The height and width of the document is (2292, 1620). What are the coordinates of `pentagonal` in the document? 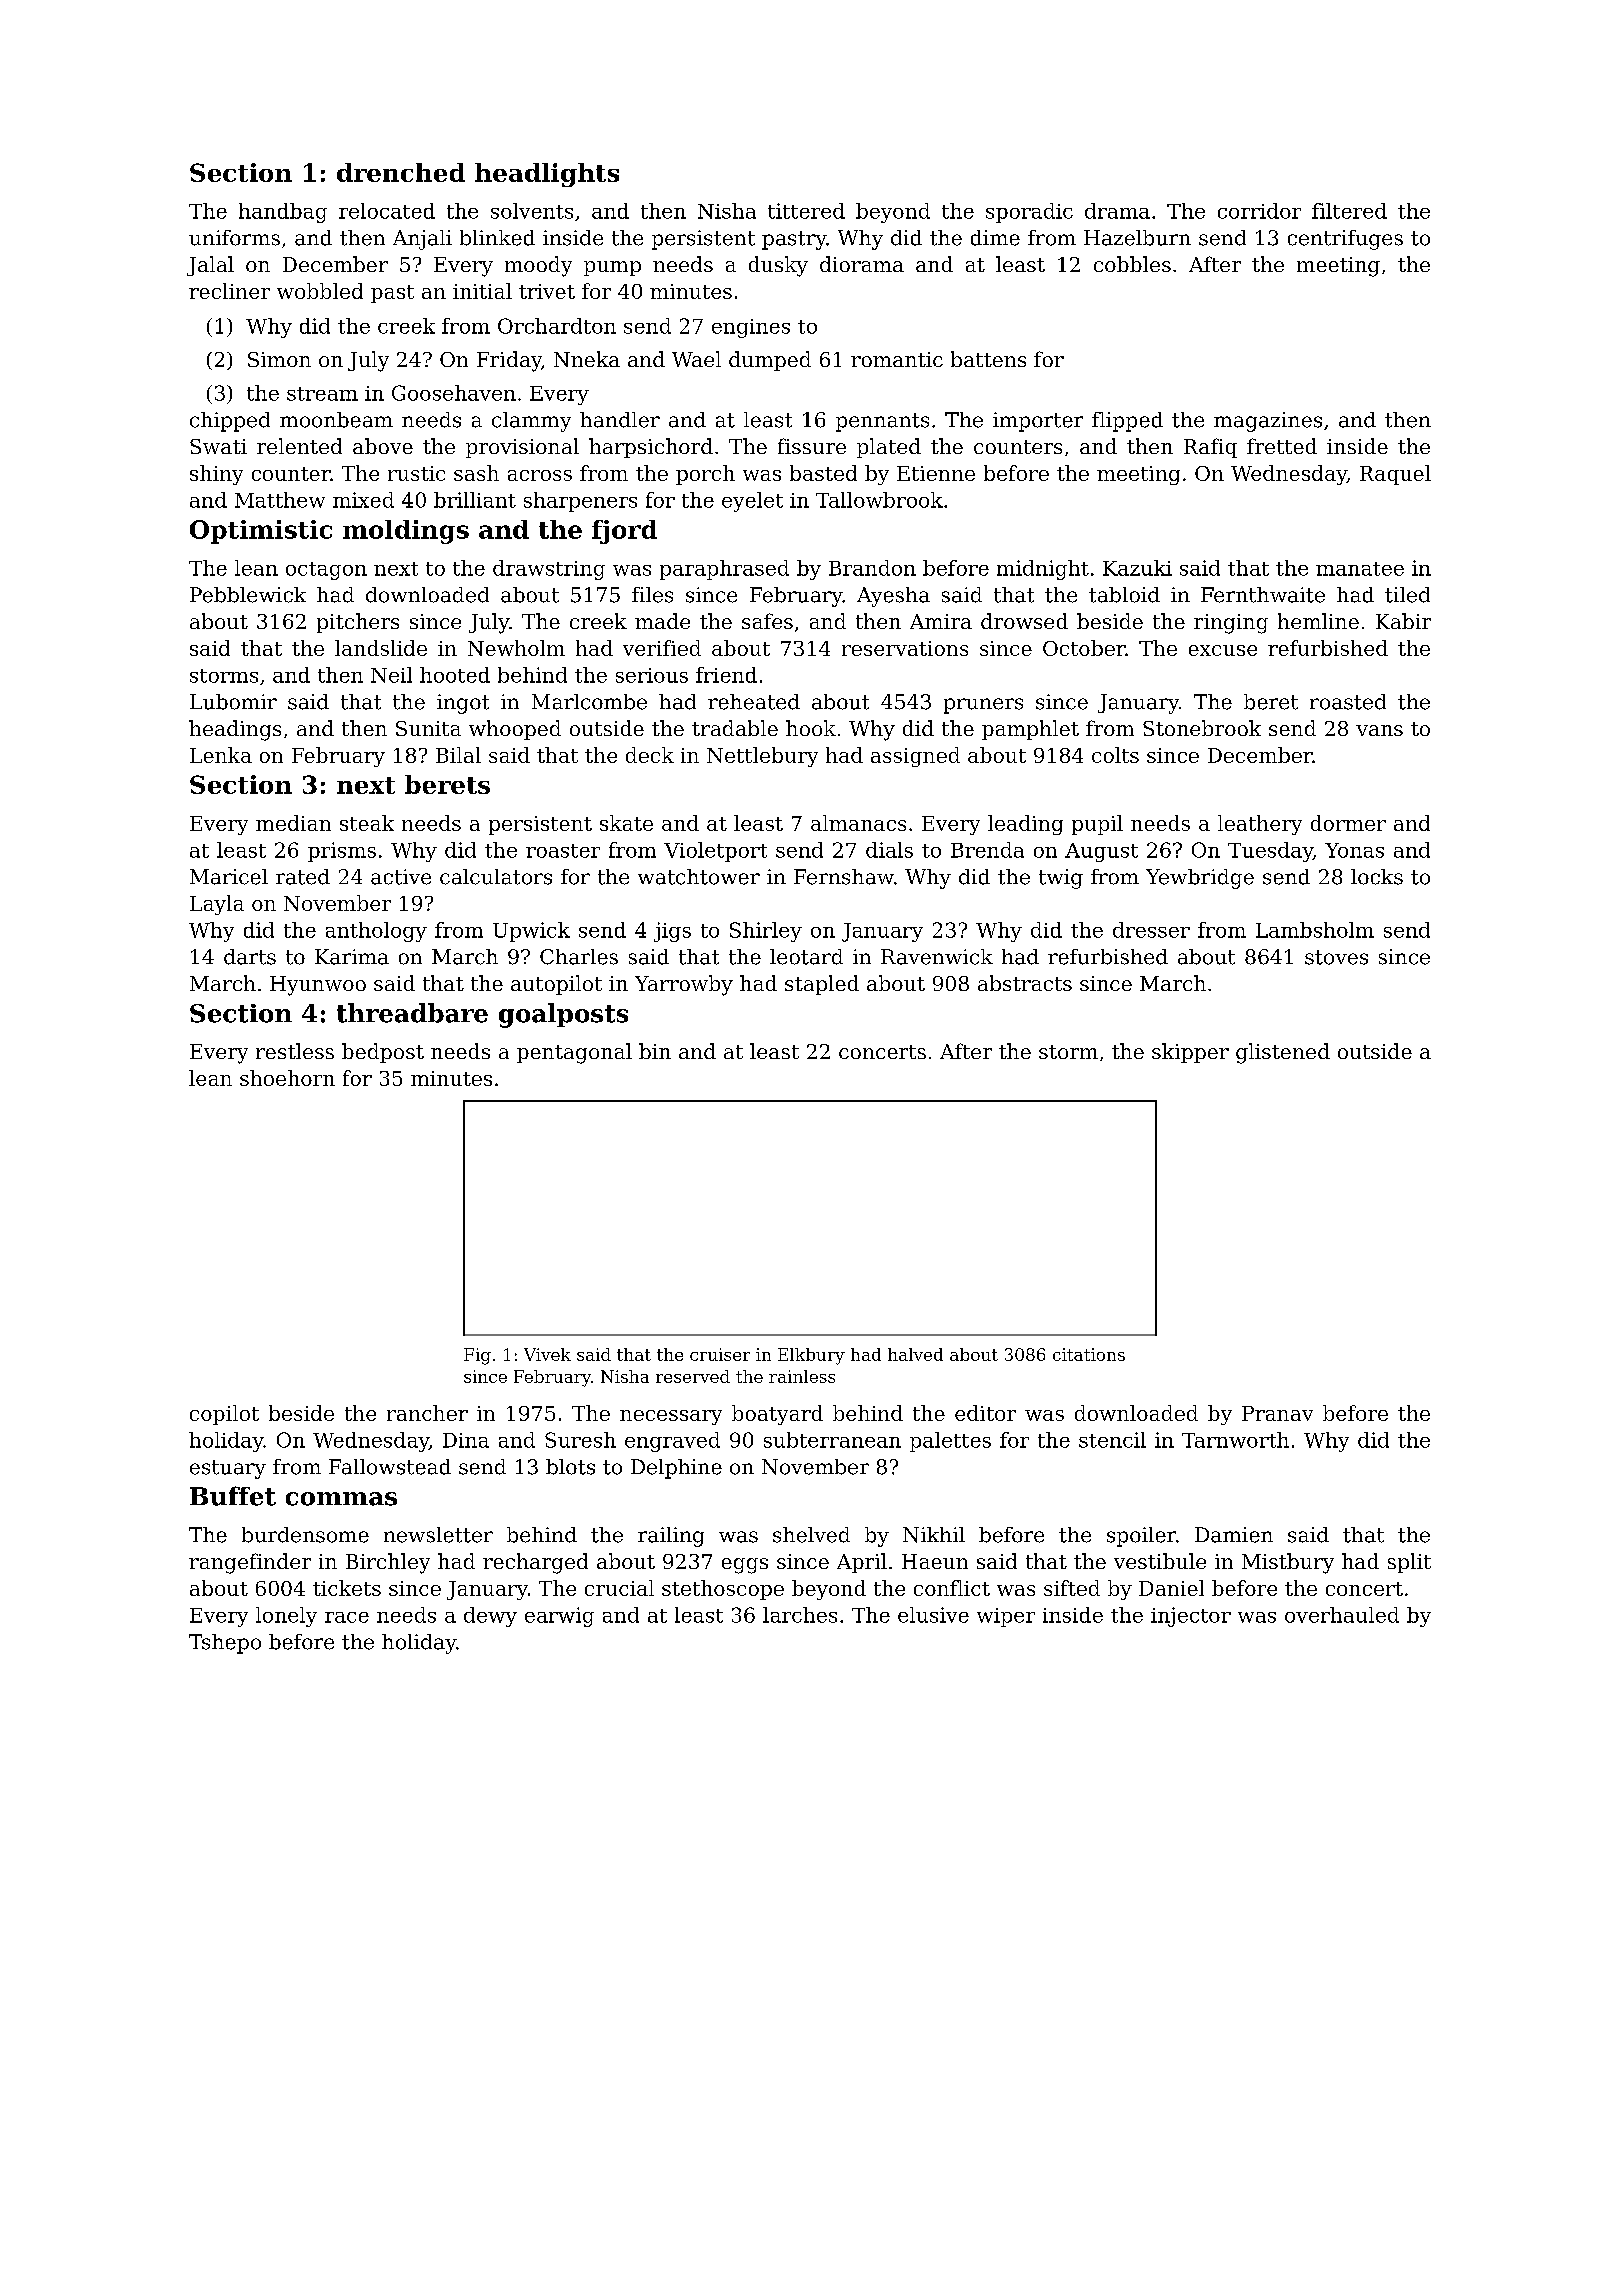 It's located at (574, 1053).
